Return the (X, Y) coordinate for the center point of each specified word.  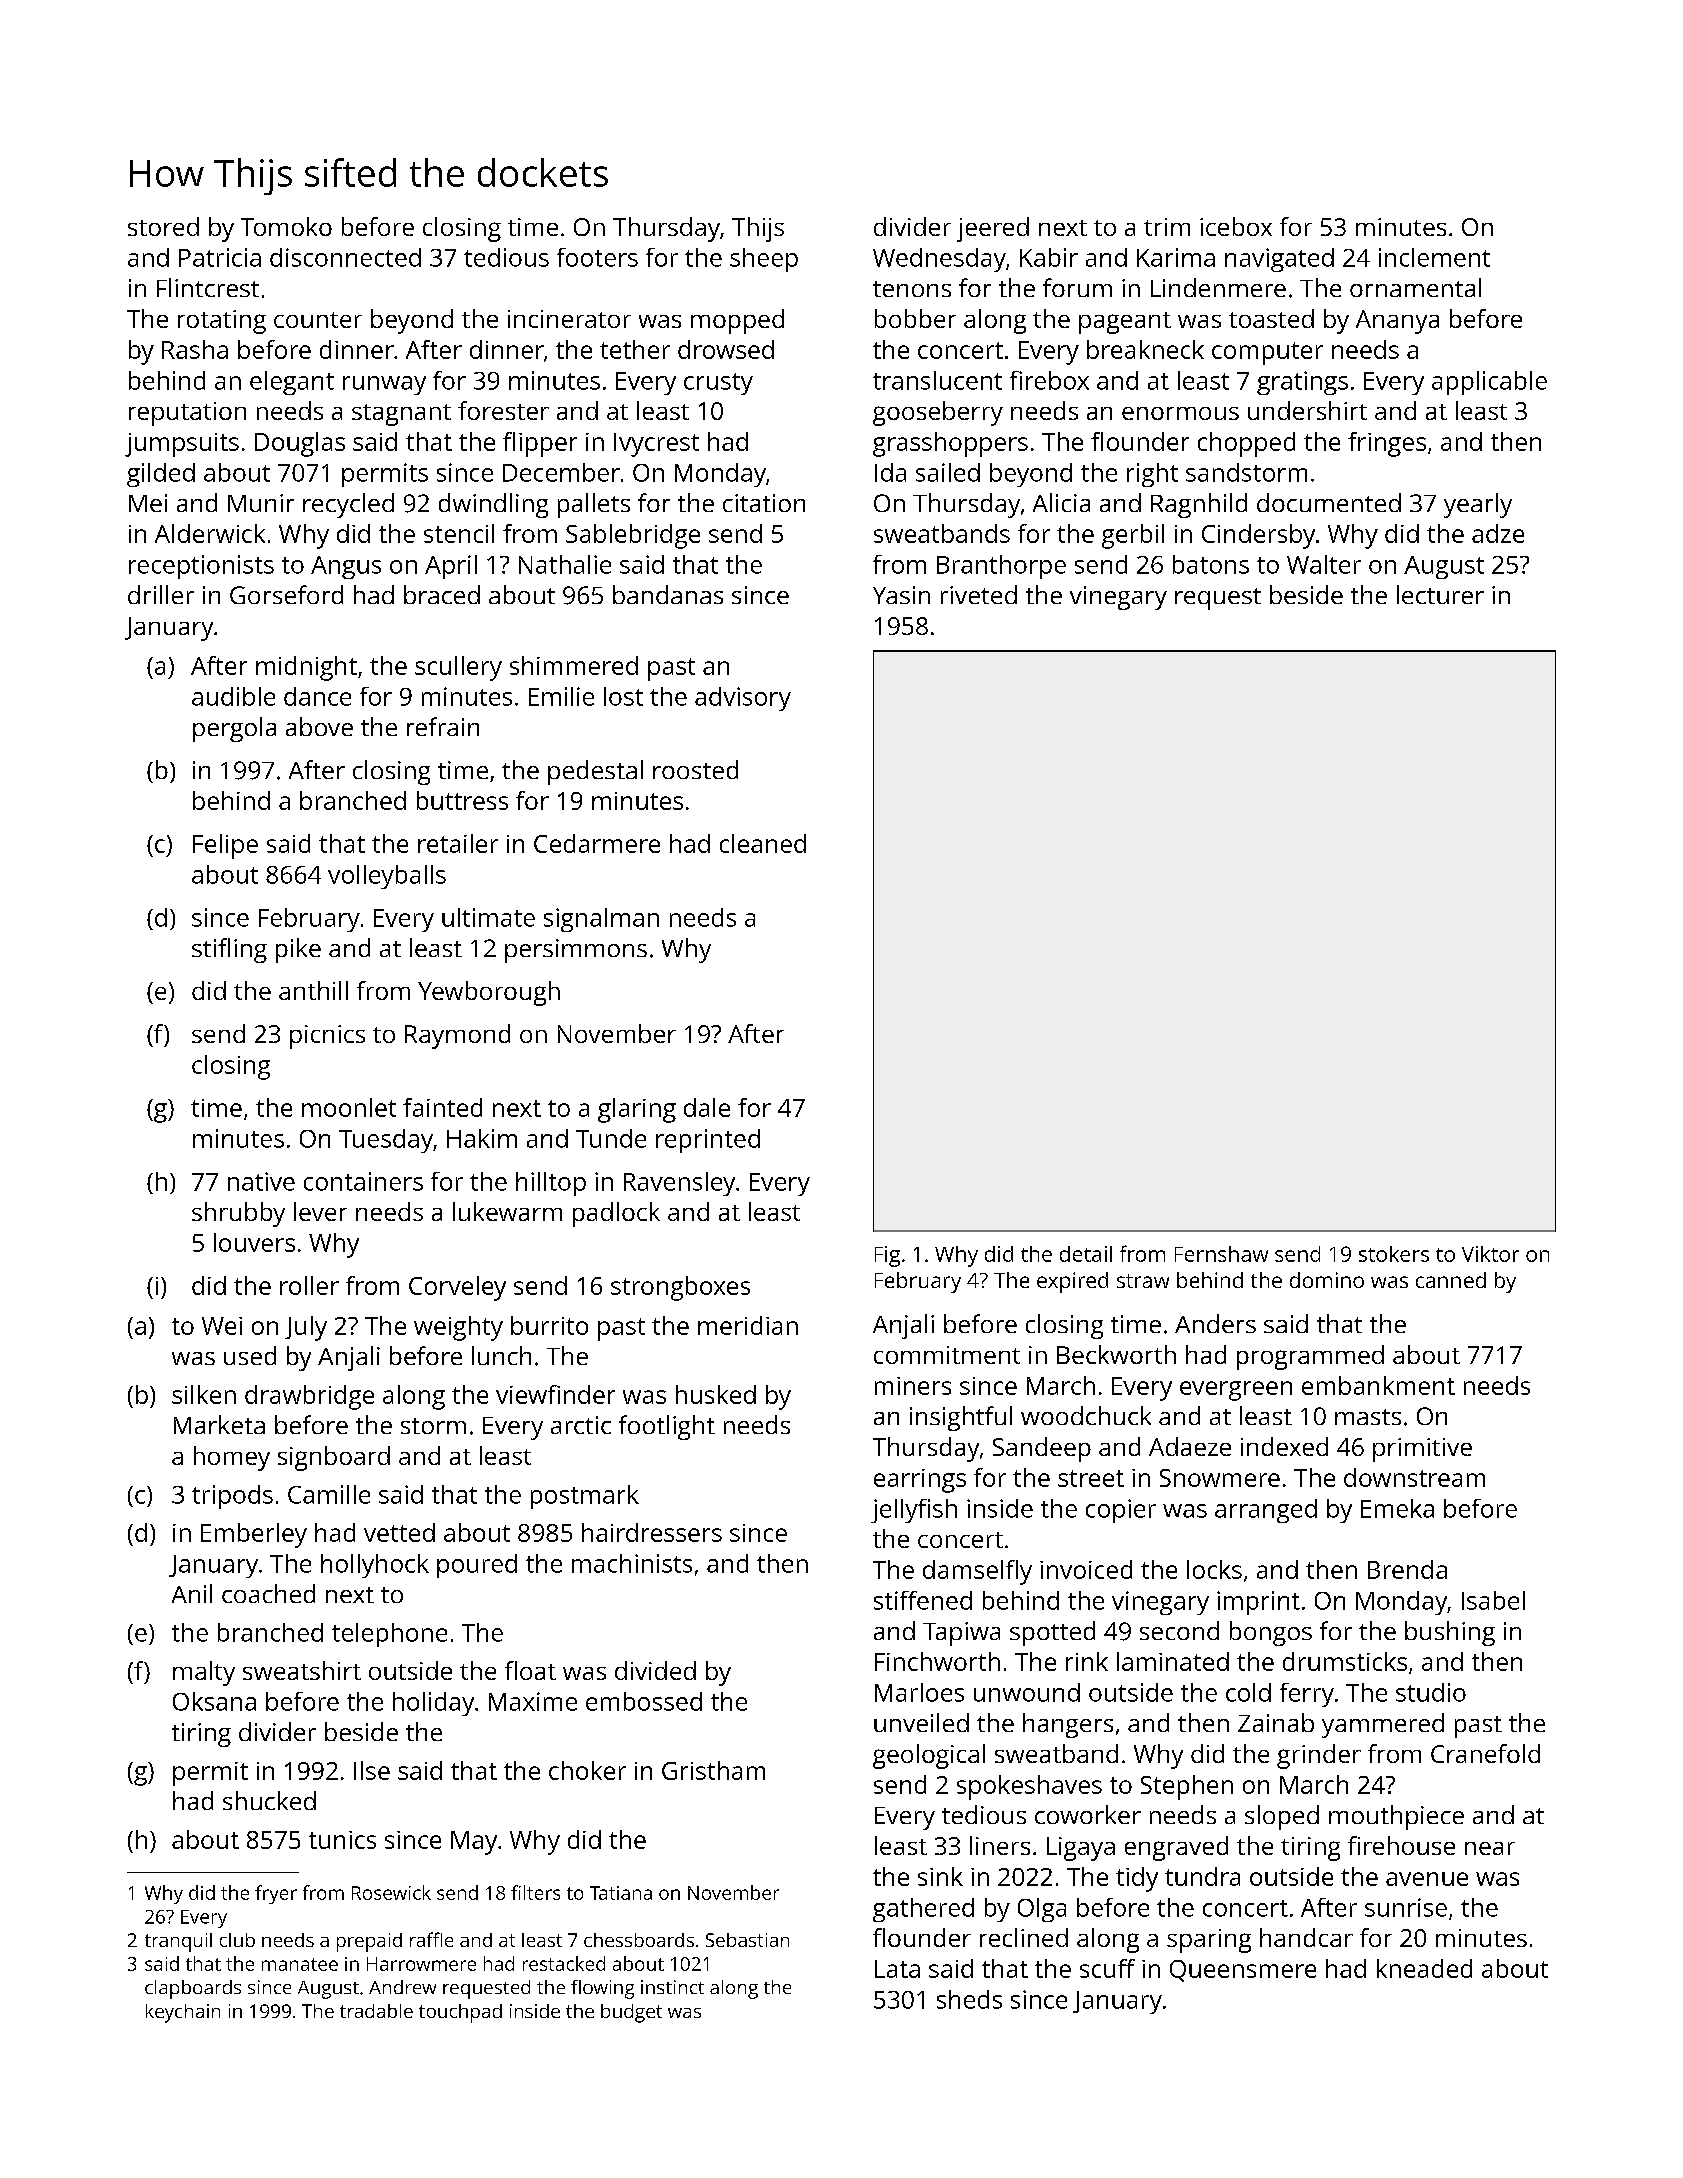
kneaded (1424, 1968)
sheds (969, 1999)
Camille (329, 1494)
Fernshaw (1221, 1254)
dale (707, 1107)
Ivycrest (656, 445)
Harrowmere (421, 1964)
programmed (1310, 1357)
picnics (327, 1037)
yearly (1478, 505)
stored (163, 226)
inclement (1434, 257)
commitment (947, 1355)
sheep (764, 260)
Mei (148, 503)
